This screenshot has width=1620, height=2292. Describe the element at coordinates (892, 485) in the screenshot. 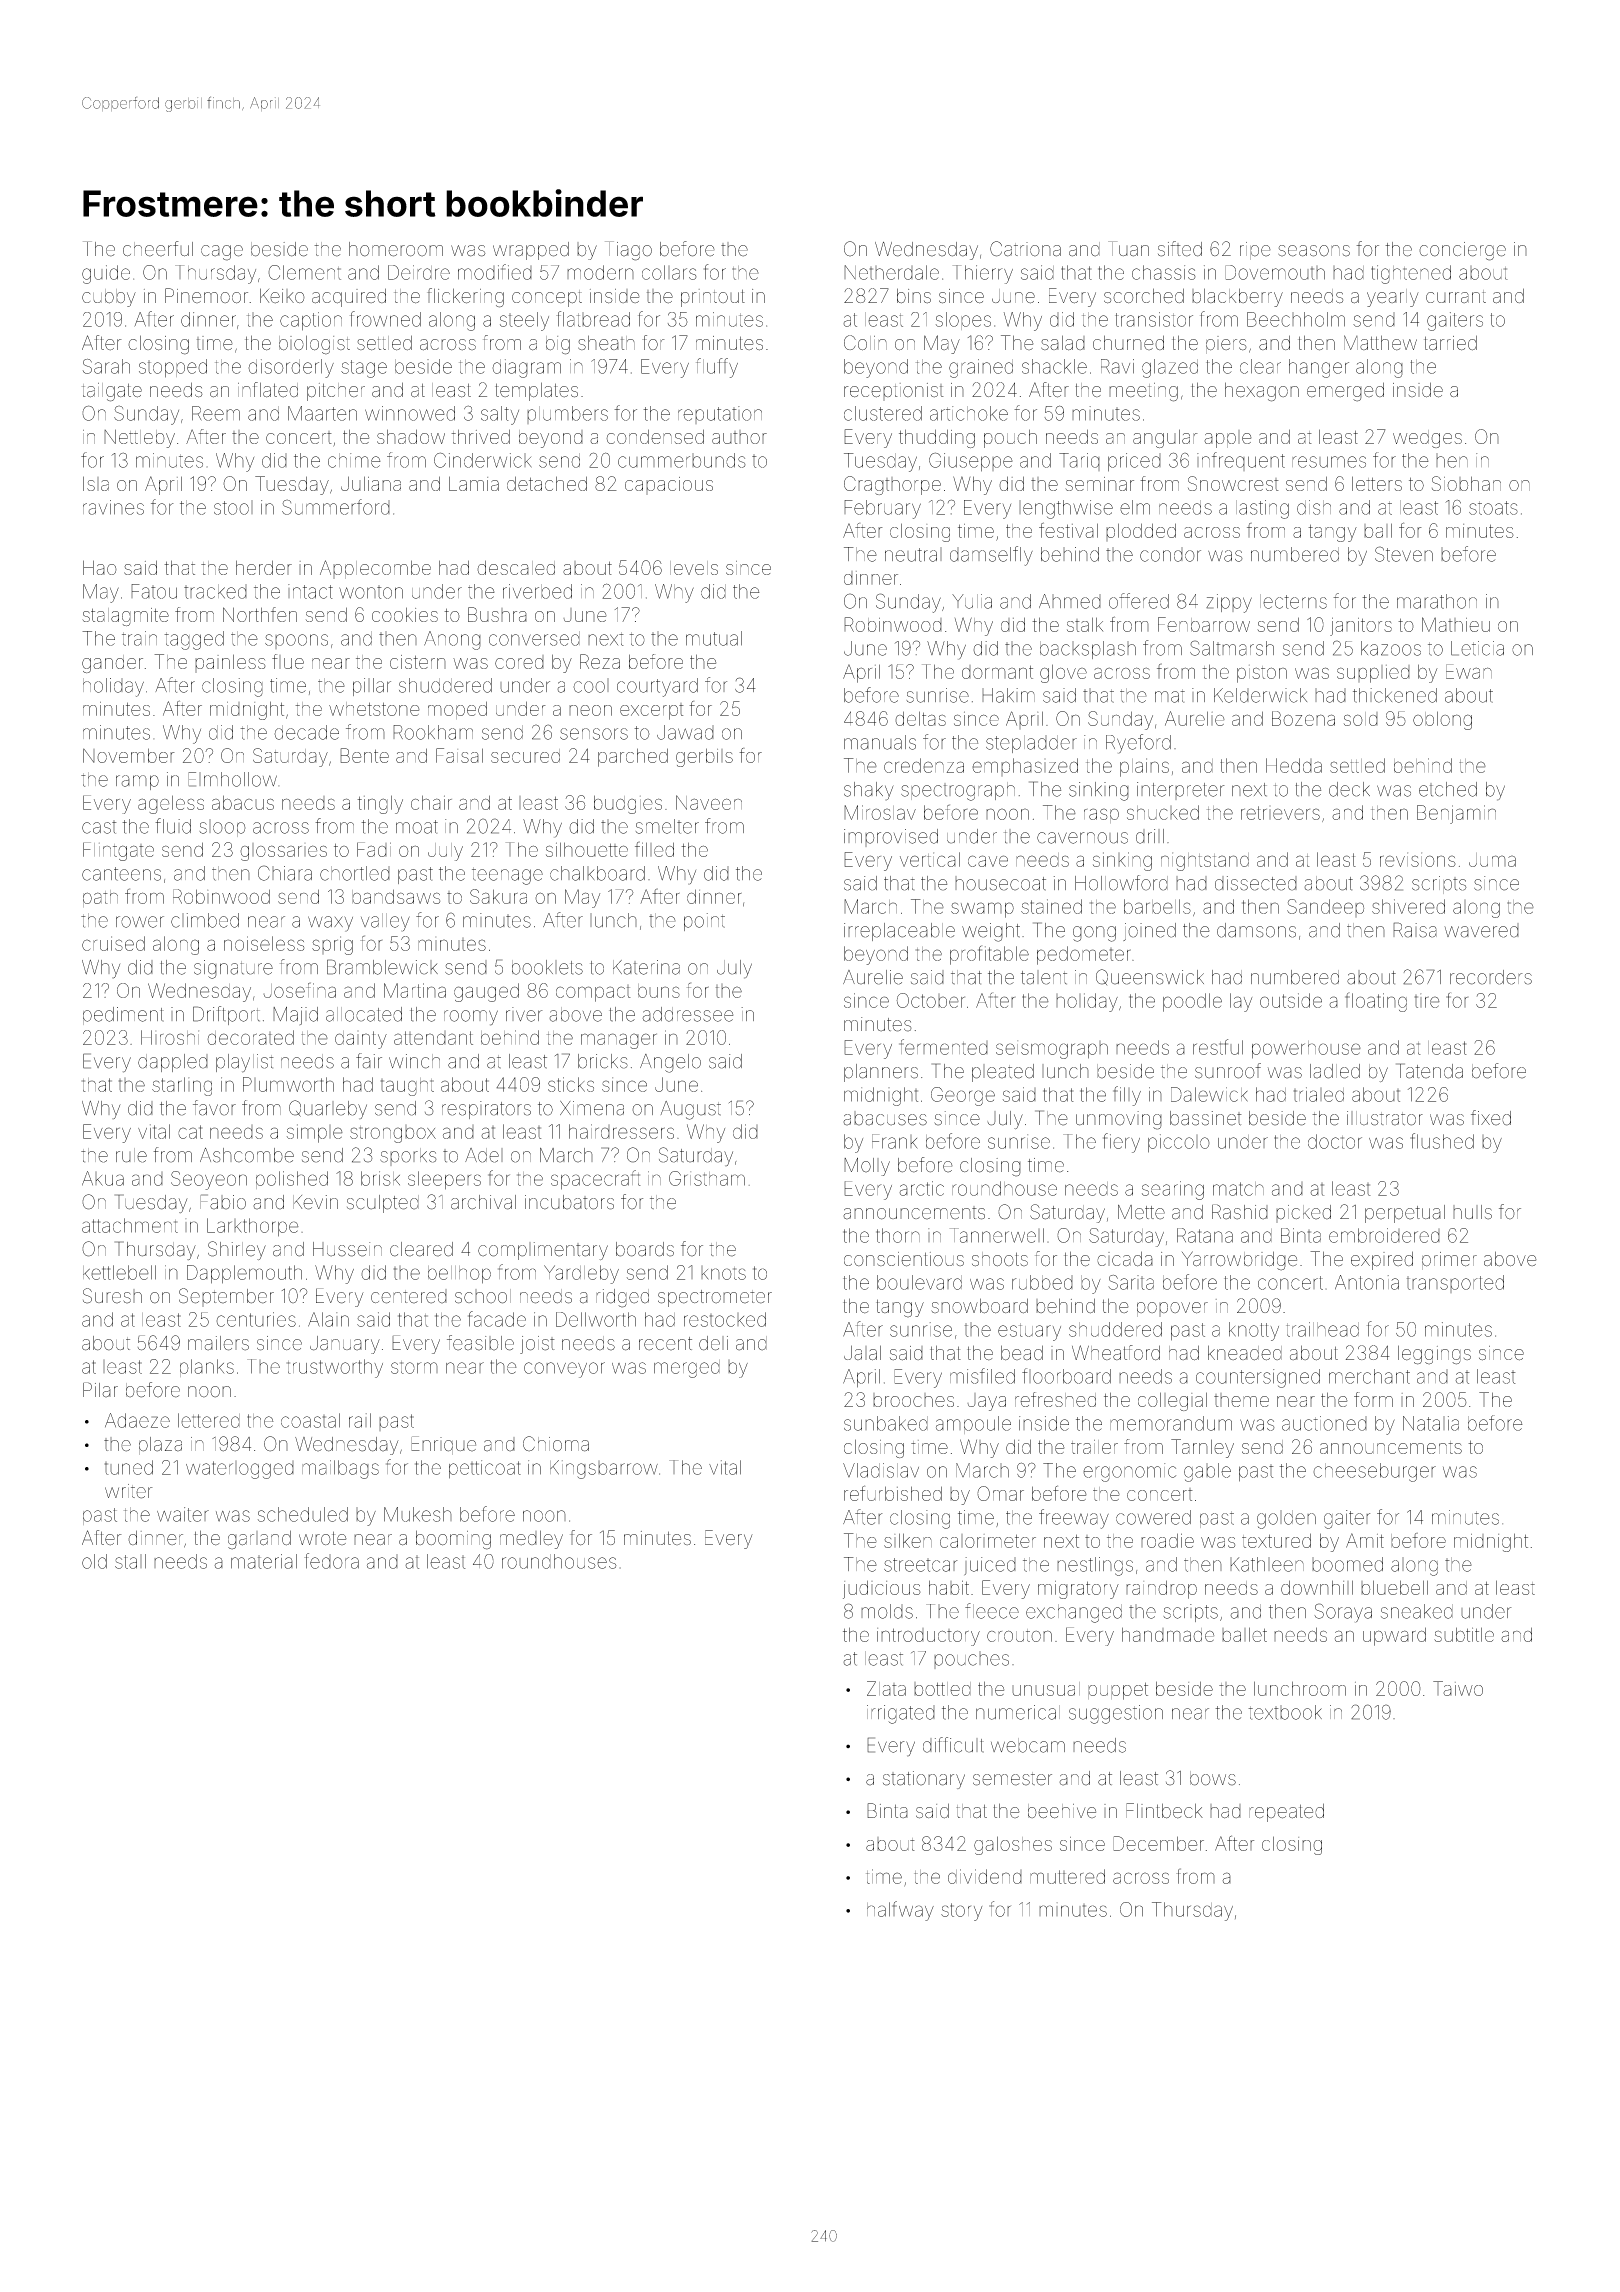

I see `Cragthorpe` at that location.
